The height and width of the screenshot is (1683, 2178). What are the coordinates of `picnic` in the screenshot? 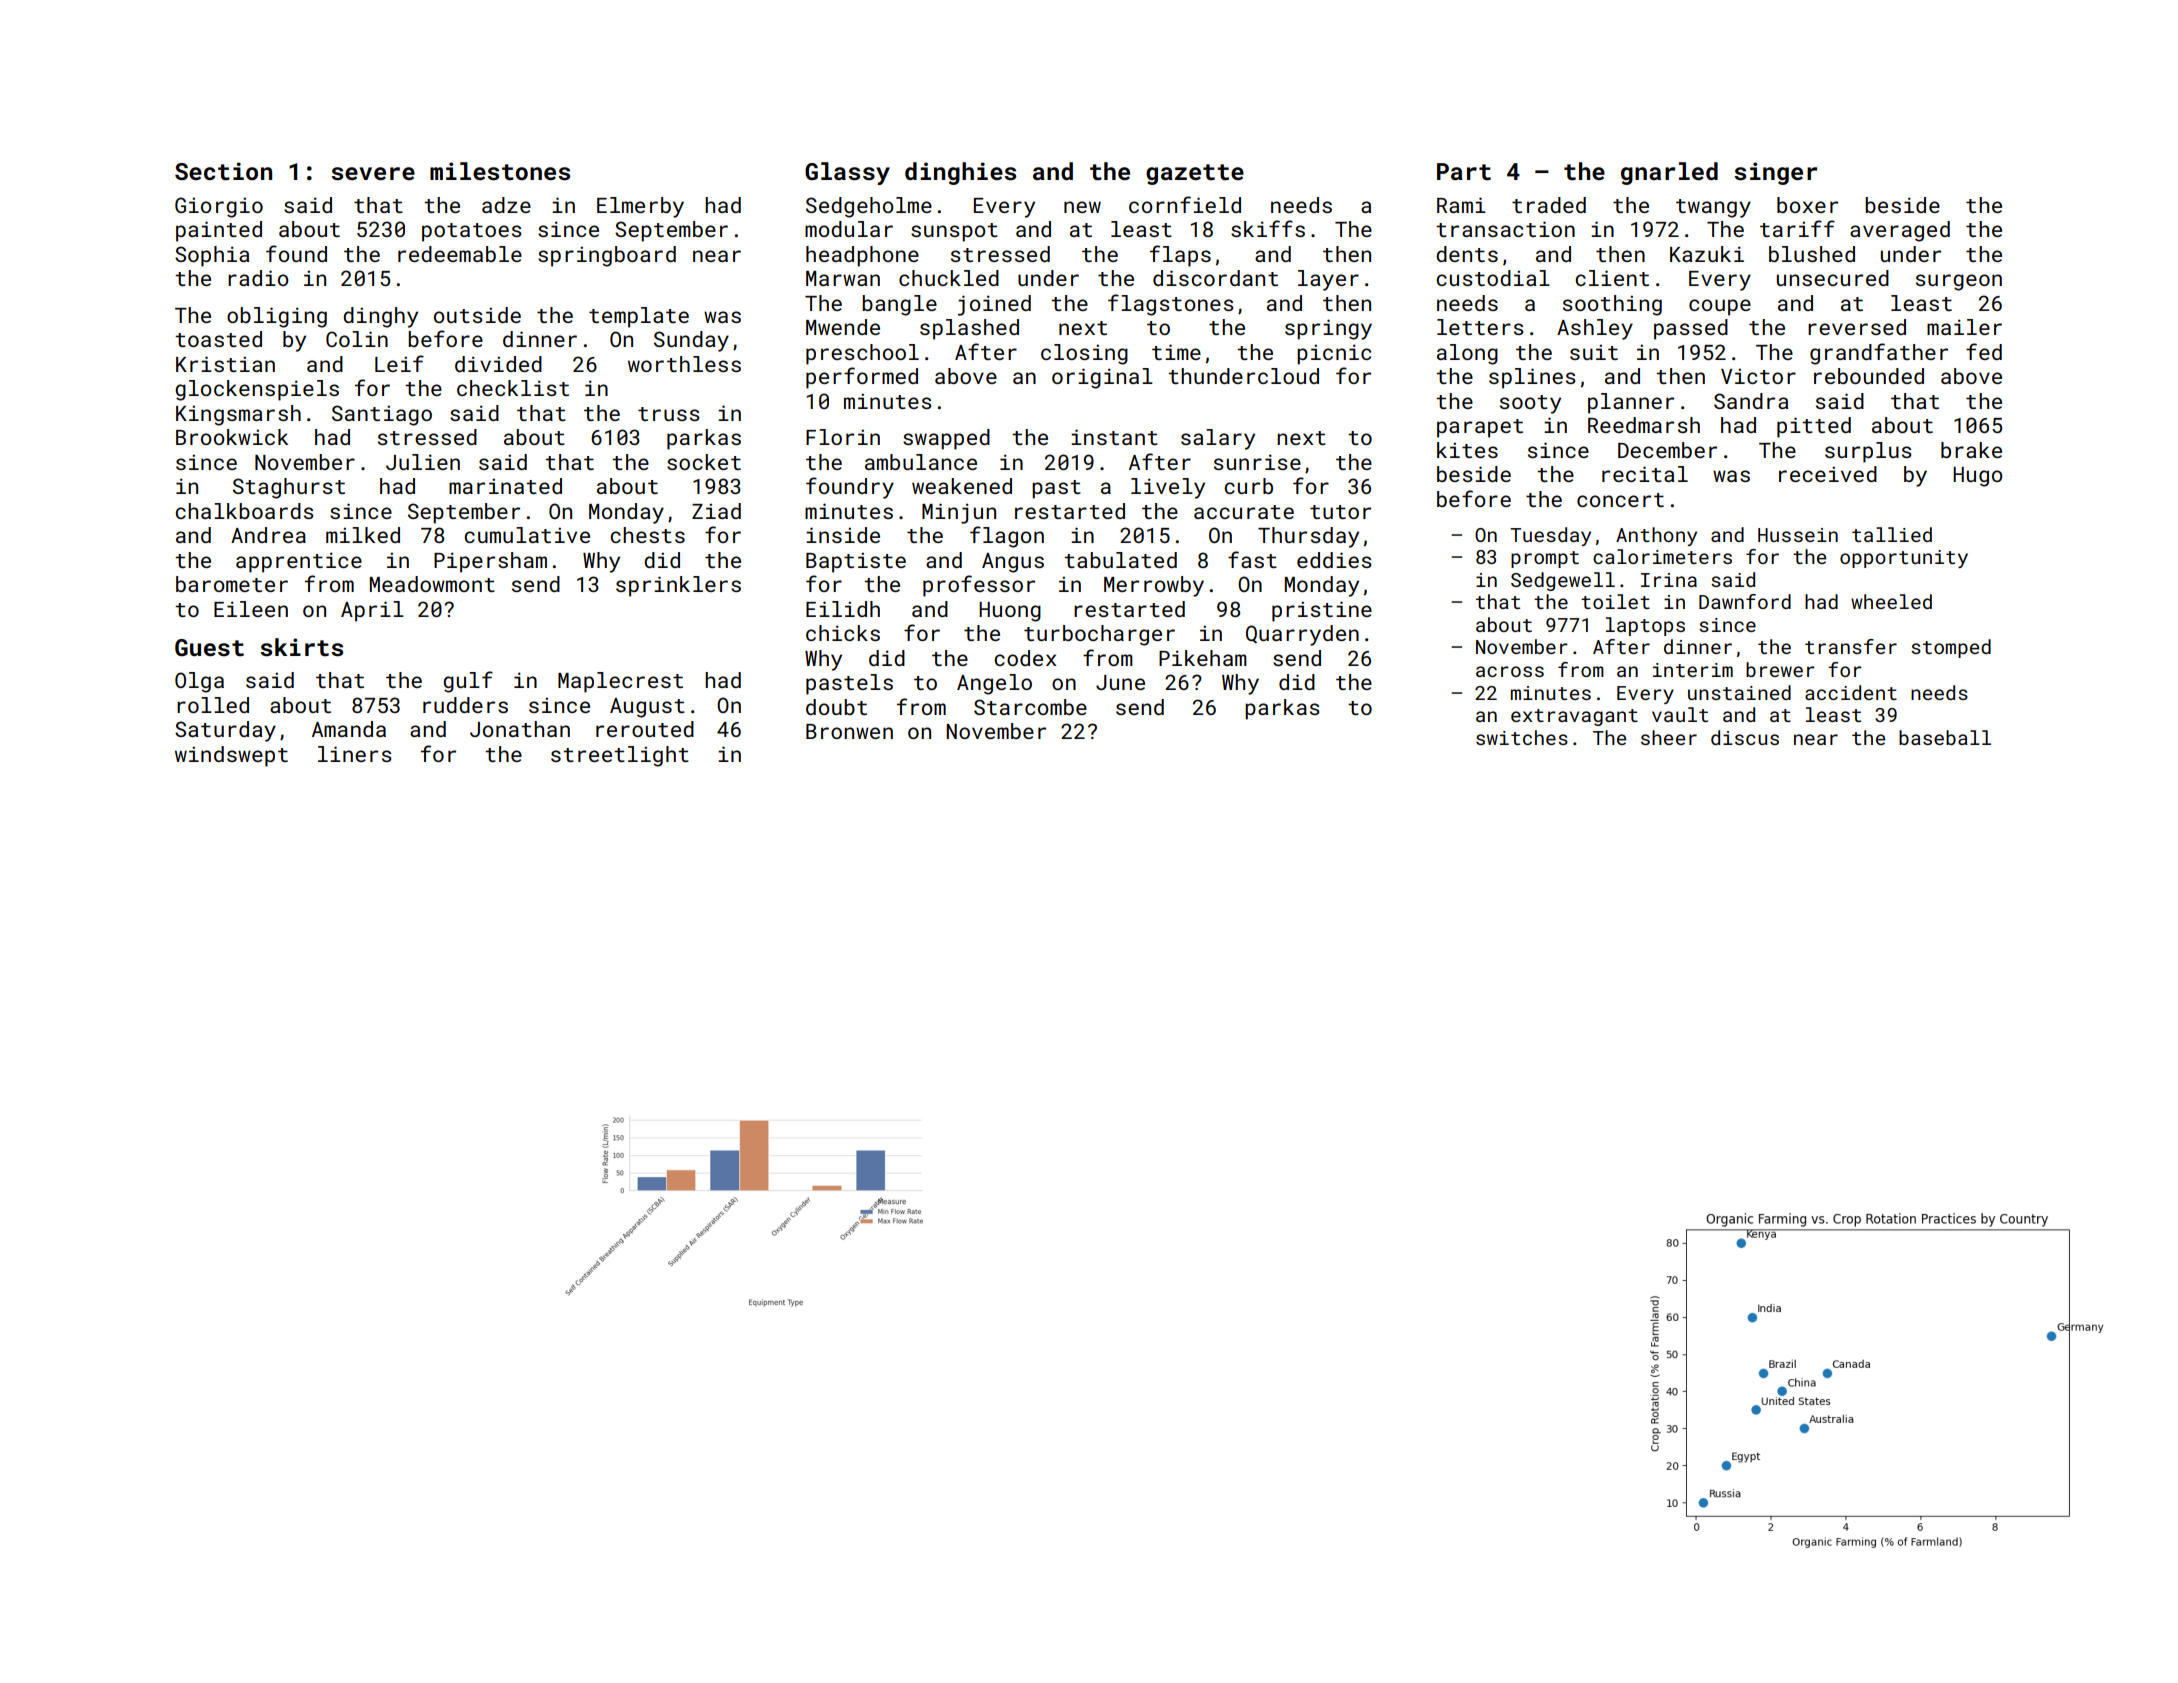 It's located at (1334, 354).
